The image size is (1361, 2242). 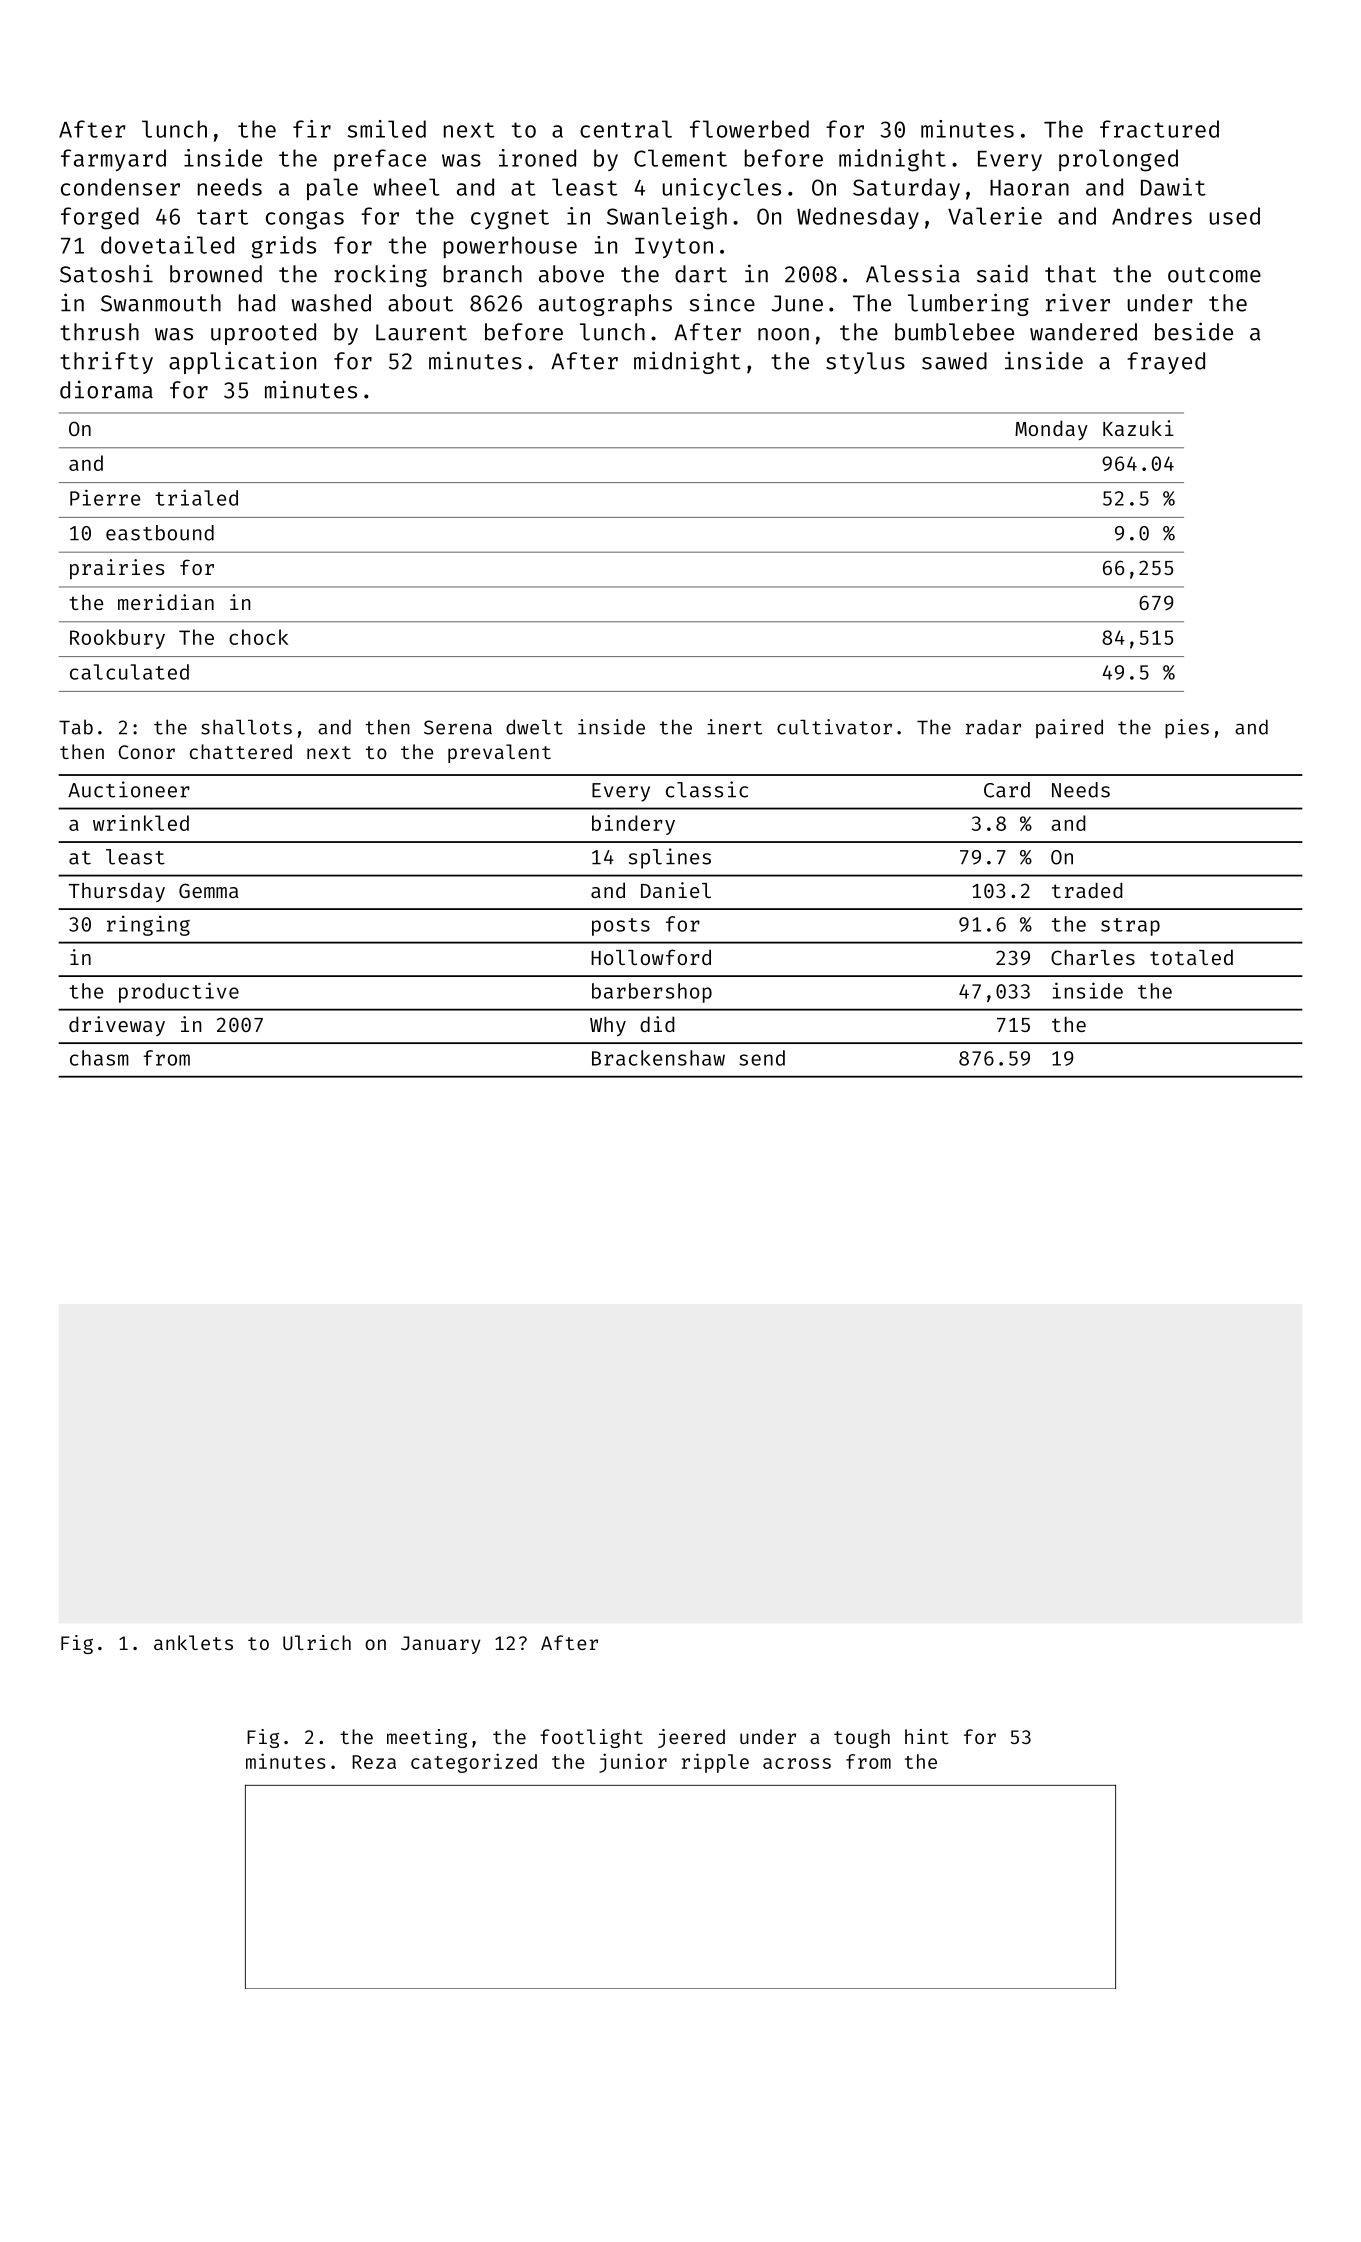 What do you see at coordinates (312, 129) in the page?
I see `fir` at bounding box center [312, 129].
